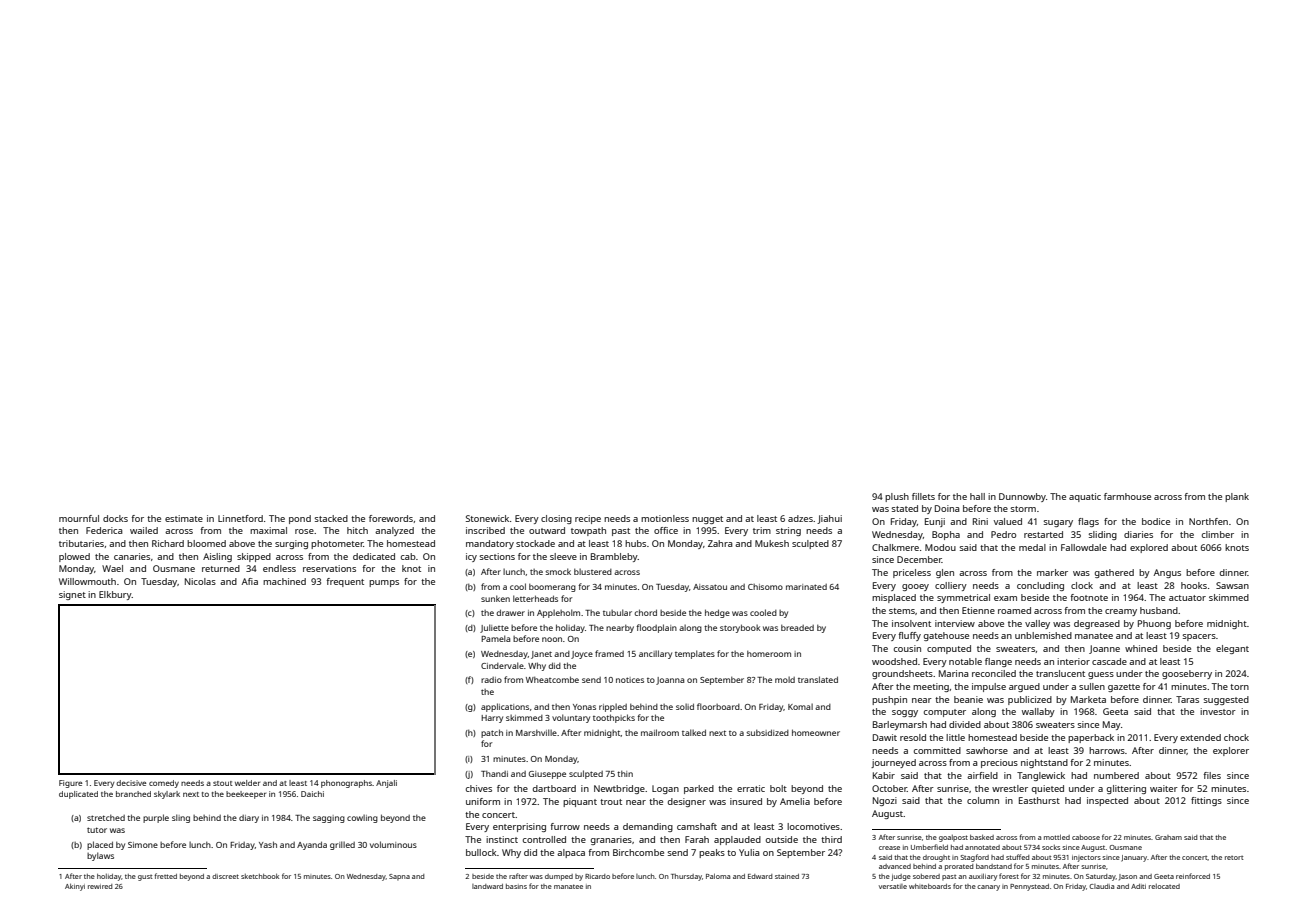  I want to click on Linnetford, so click(240, 518).
